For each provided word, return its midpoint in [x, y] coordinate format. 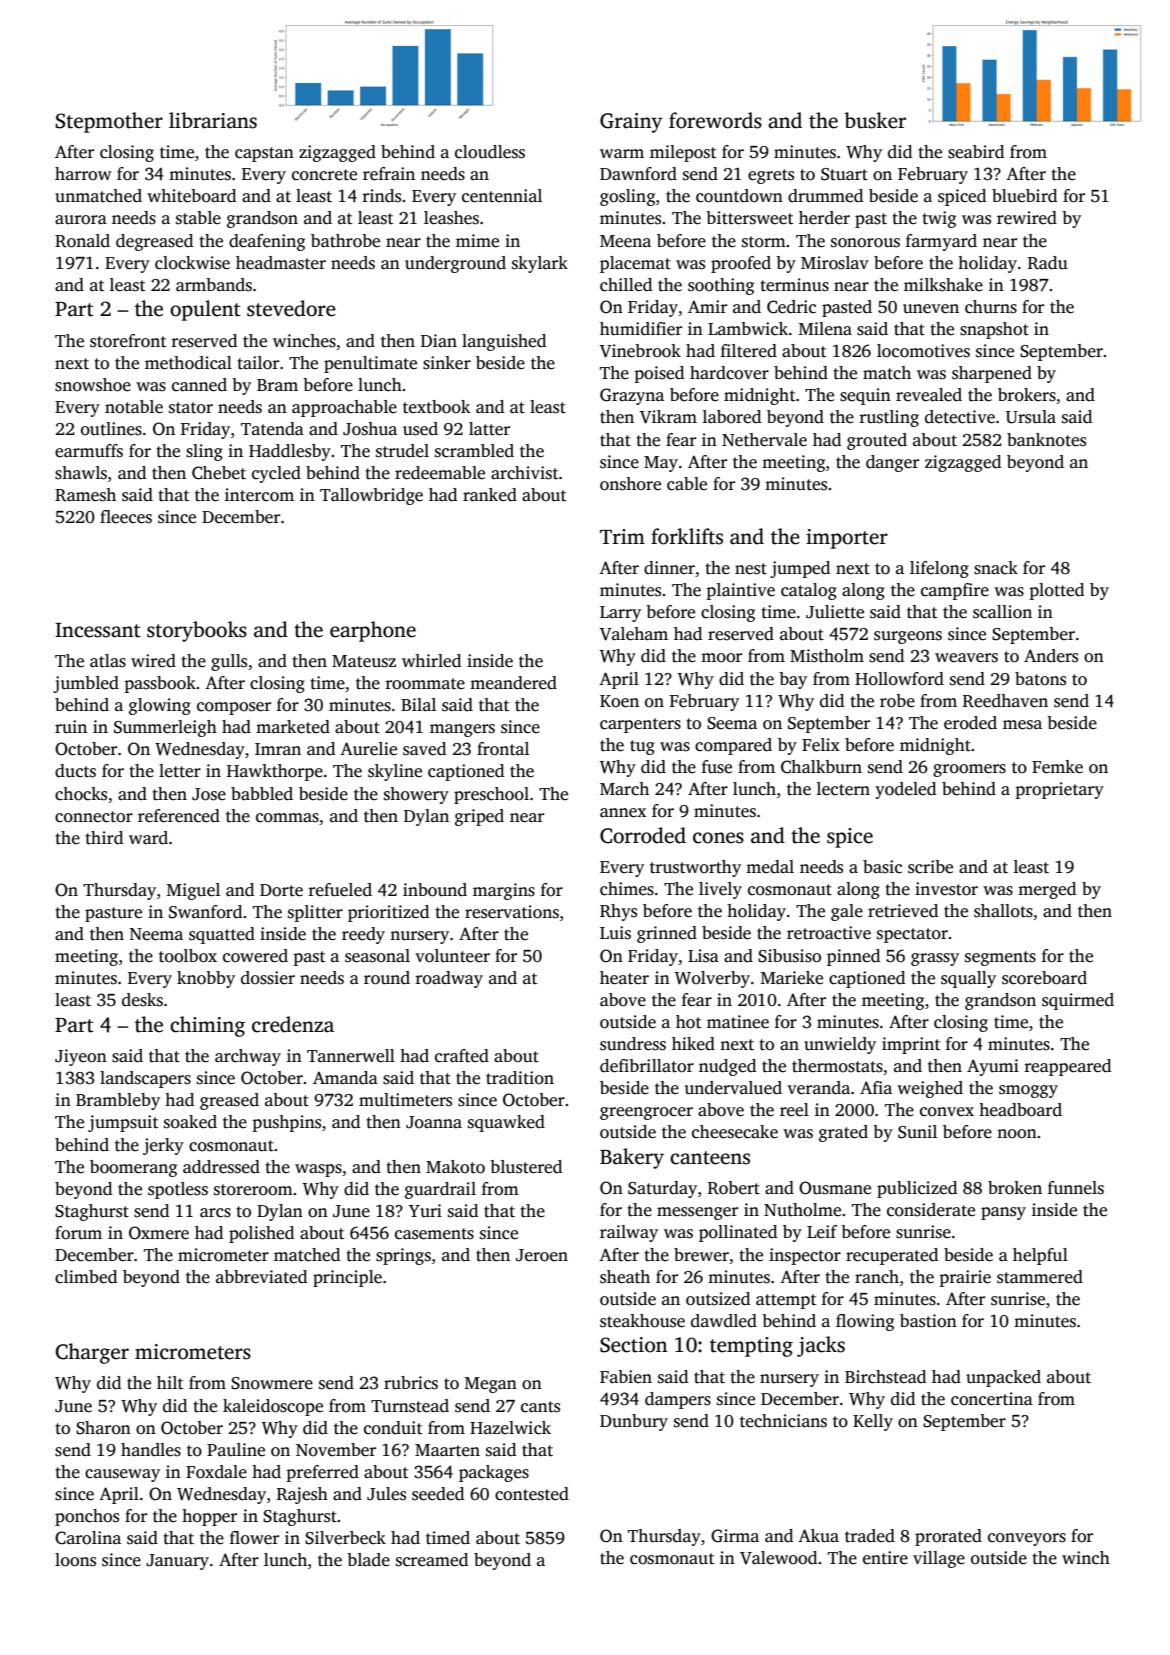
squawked [506, 1123]
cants [540, 1407]
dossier [268, 978]
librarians [213, 120]
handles [151, 1450]
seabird [976, 152]
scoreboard [1044, 978]
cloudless [490, 152]
